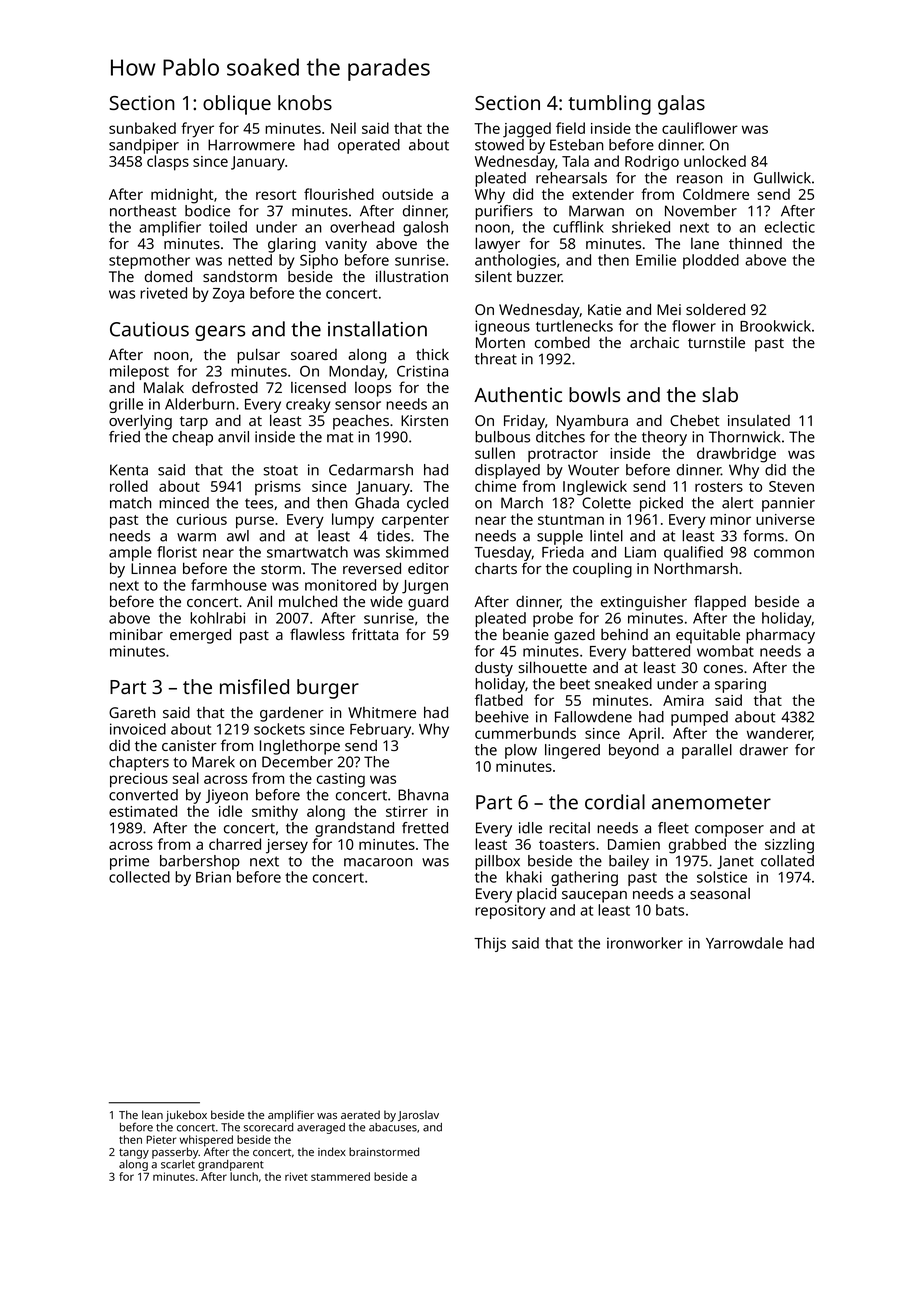 This screenshot has height=1314, width=924. What do you see at coordinates (755, 243) in the screenshot?
I see `thinned` at bounding box center [755, 243].
